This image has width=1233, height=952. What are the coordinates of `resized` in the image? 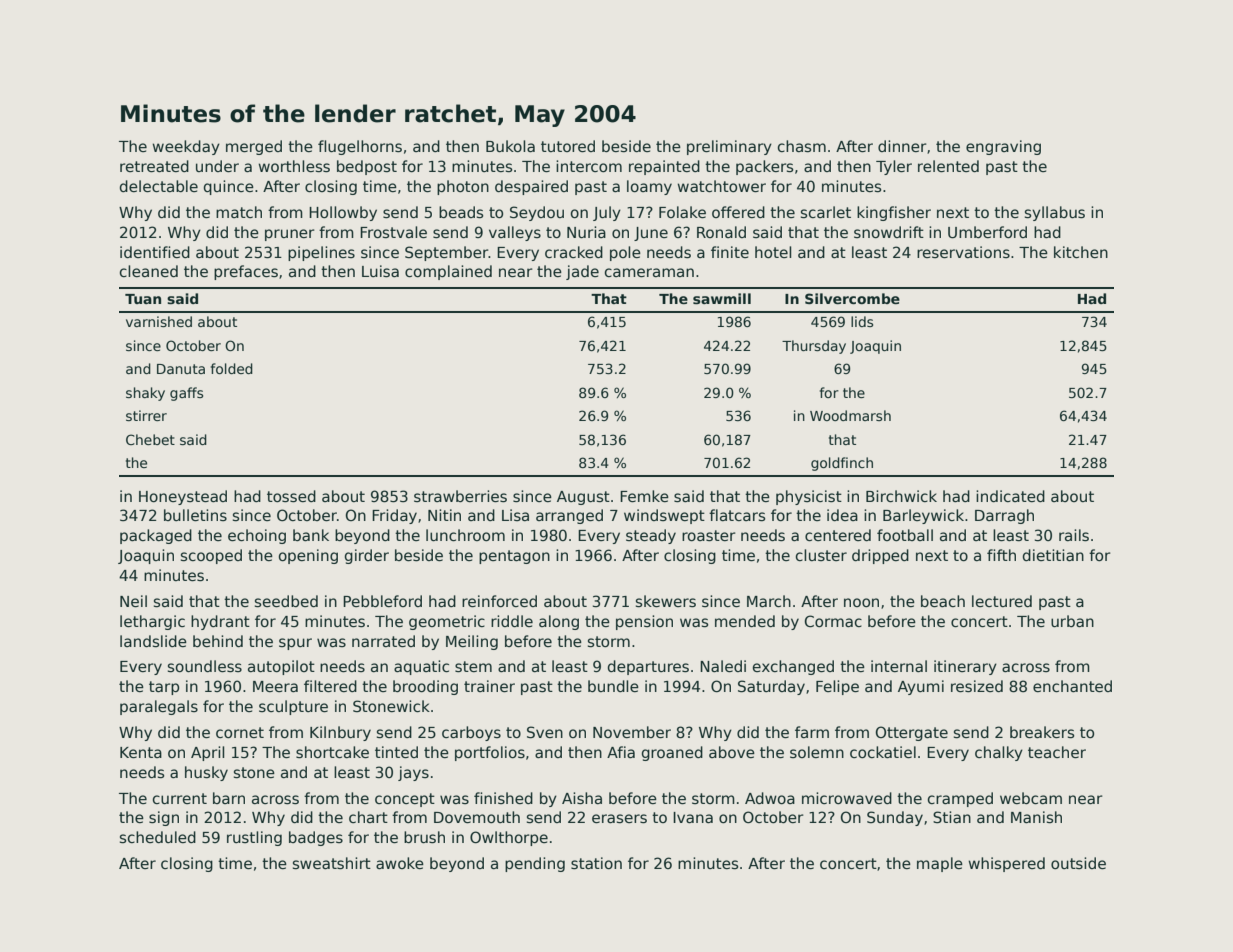 It's located at (977, 686).
